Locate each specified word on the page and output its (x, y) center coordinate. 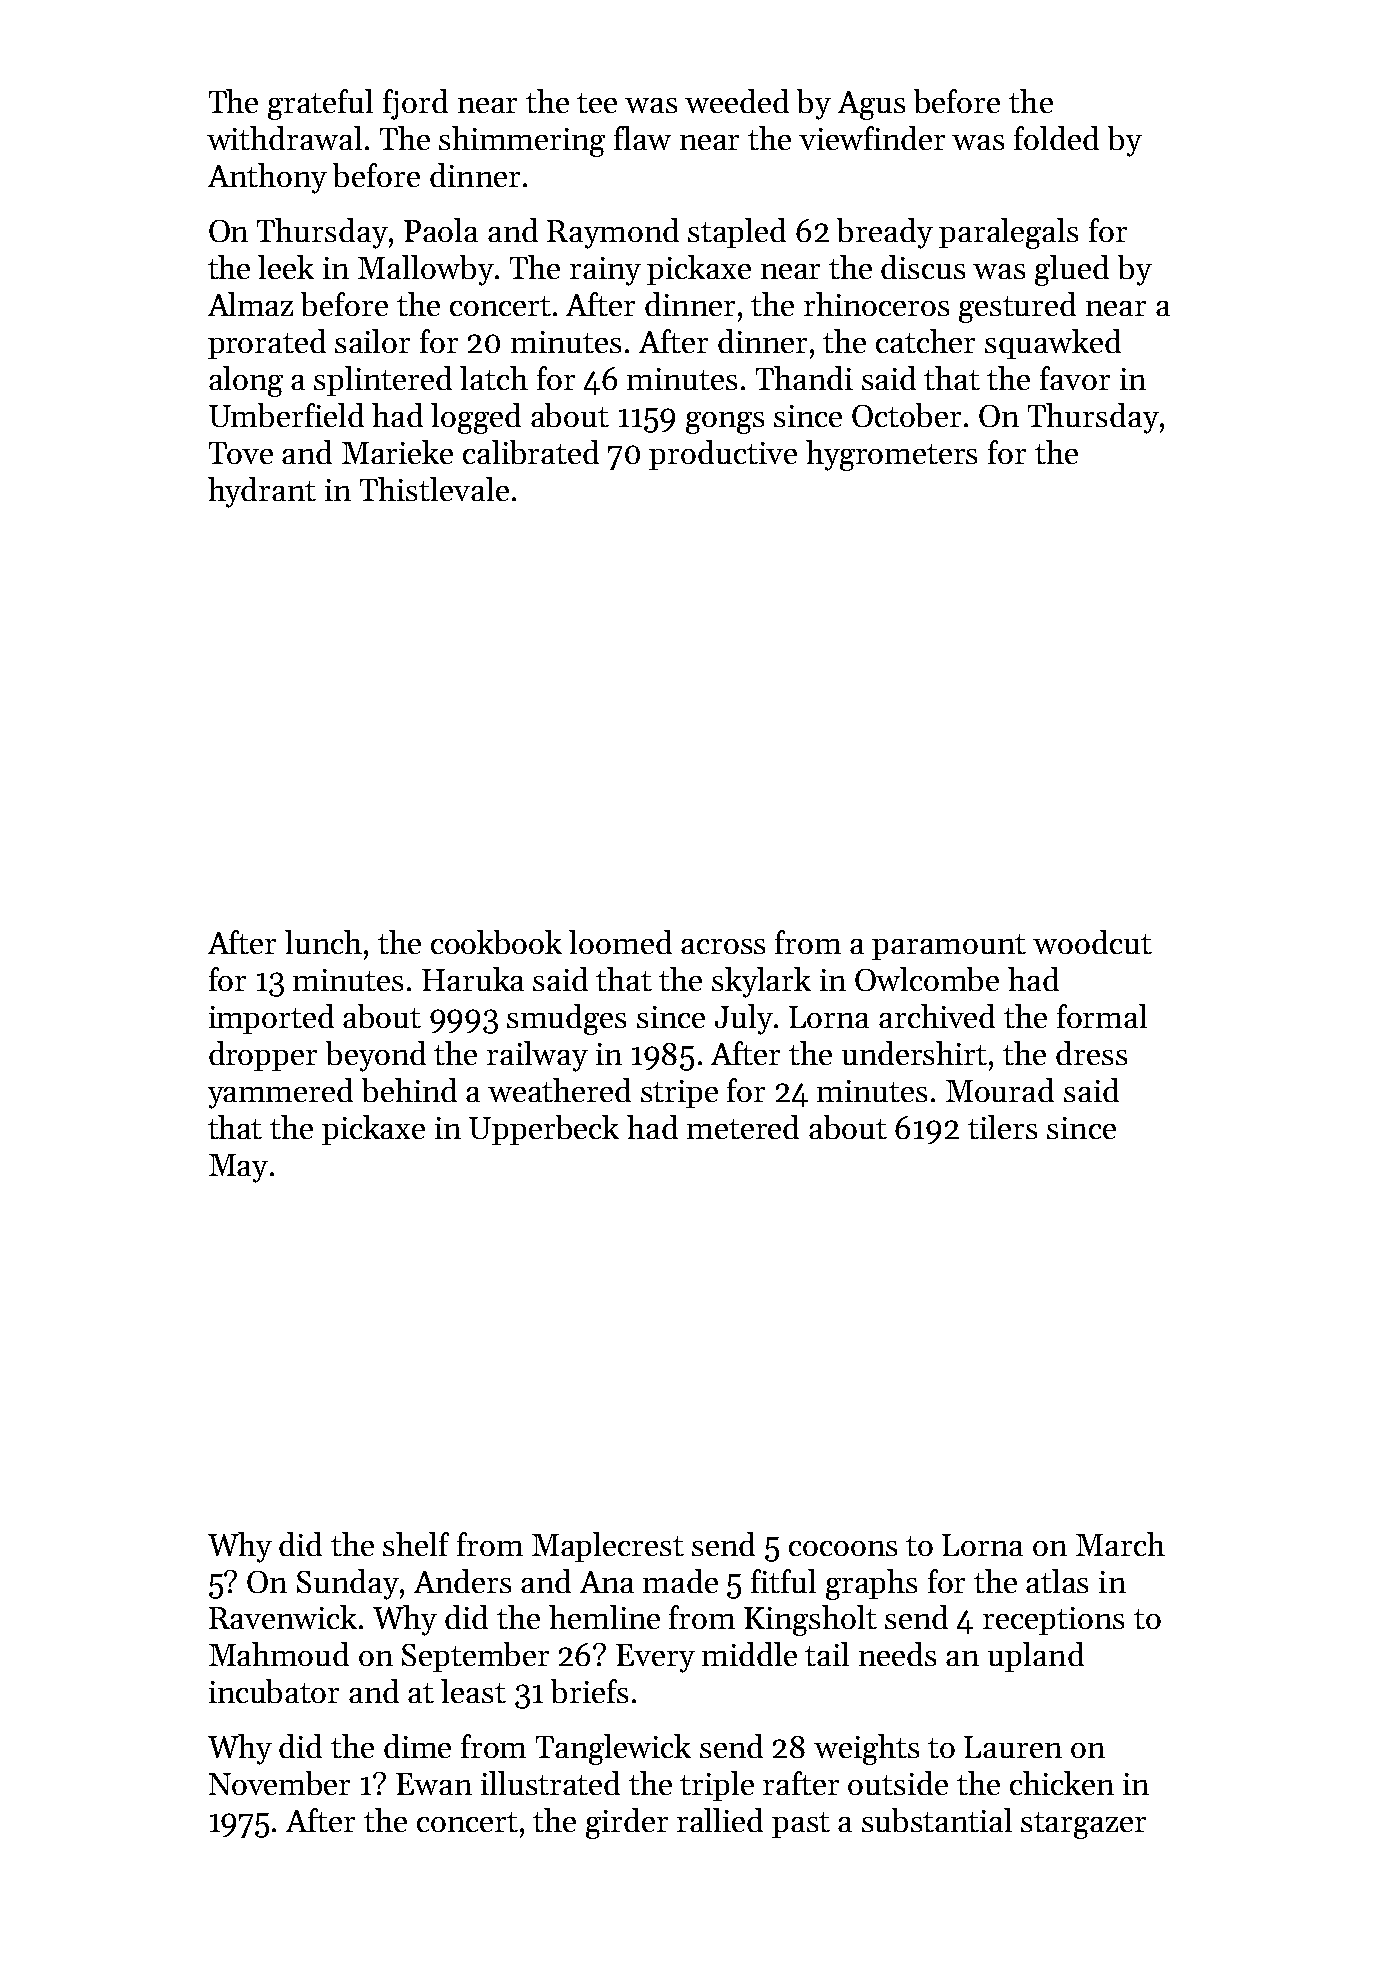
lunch (323, 942)
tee (597, 103)
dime (417, 1746)
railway (537, 1056)
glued (1072, 270)
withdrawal (284, 138)
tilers (1002, 1127)
